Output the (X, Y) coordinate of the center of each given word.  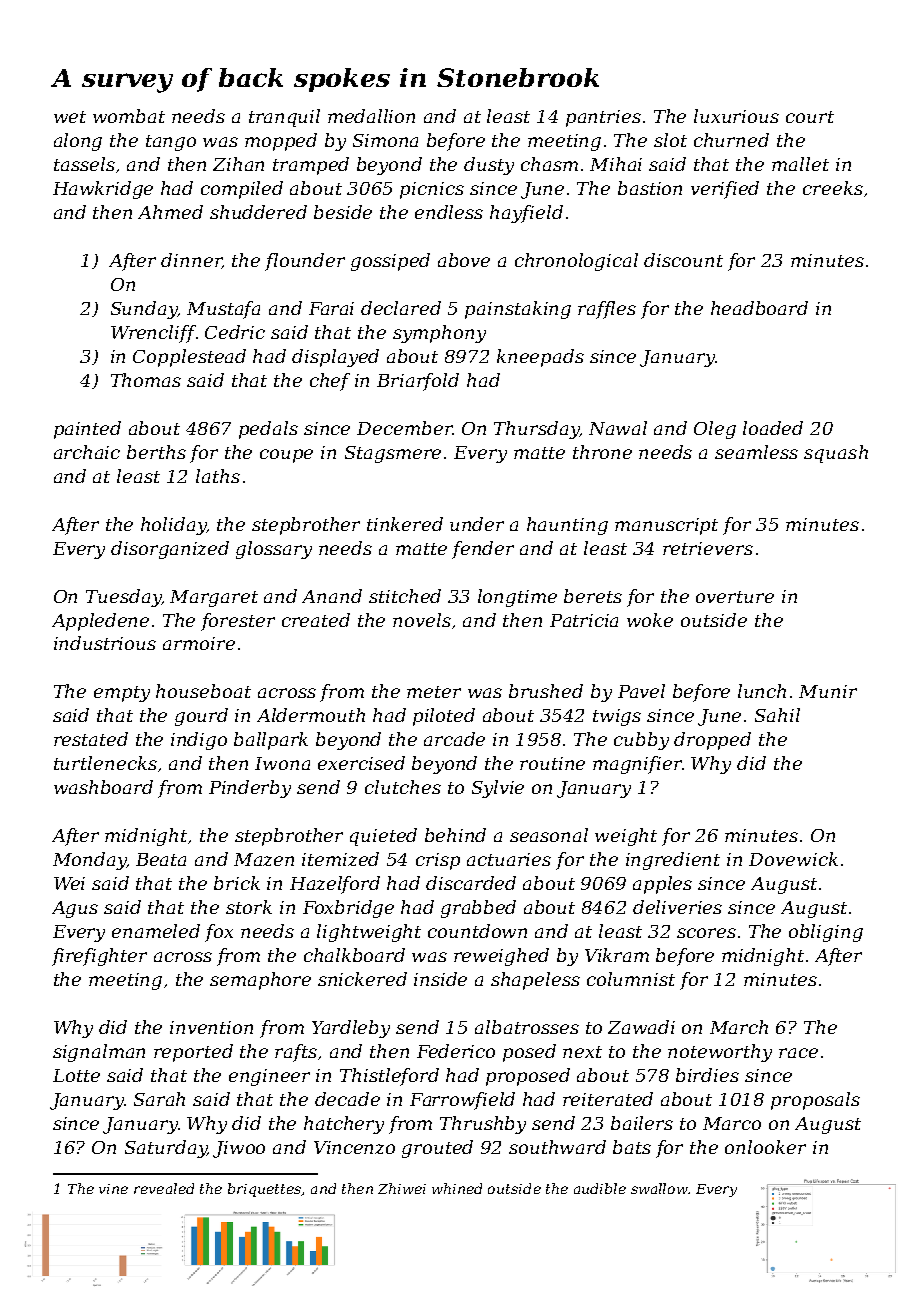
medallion (371, 116)
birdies (707, 1075)
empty (122, 694)
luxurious (736, 116)
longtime (517, 598)
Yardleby (351, 1029)
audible (600, 1188)
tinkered (405, 524)
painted (87, 430)
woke (650, 620)
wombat (129, 116)
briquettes (264, 1190)
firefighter (99, 957)
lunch (762, 691)
